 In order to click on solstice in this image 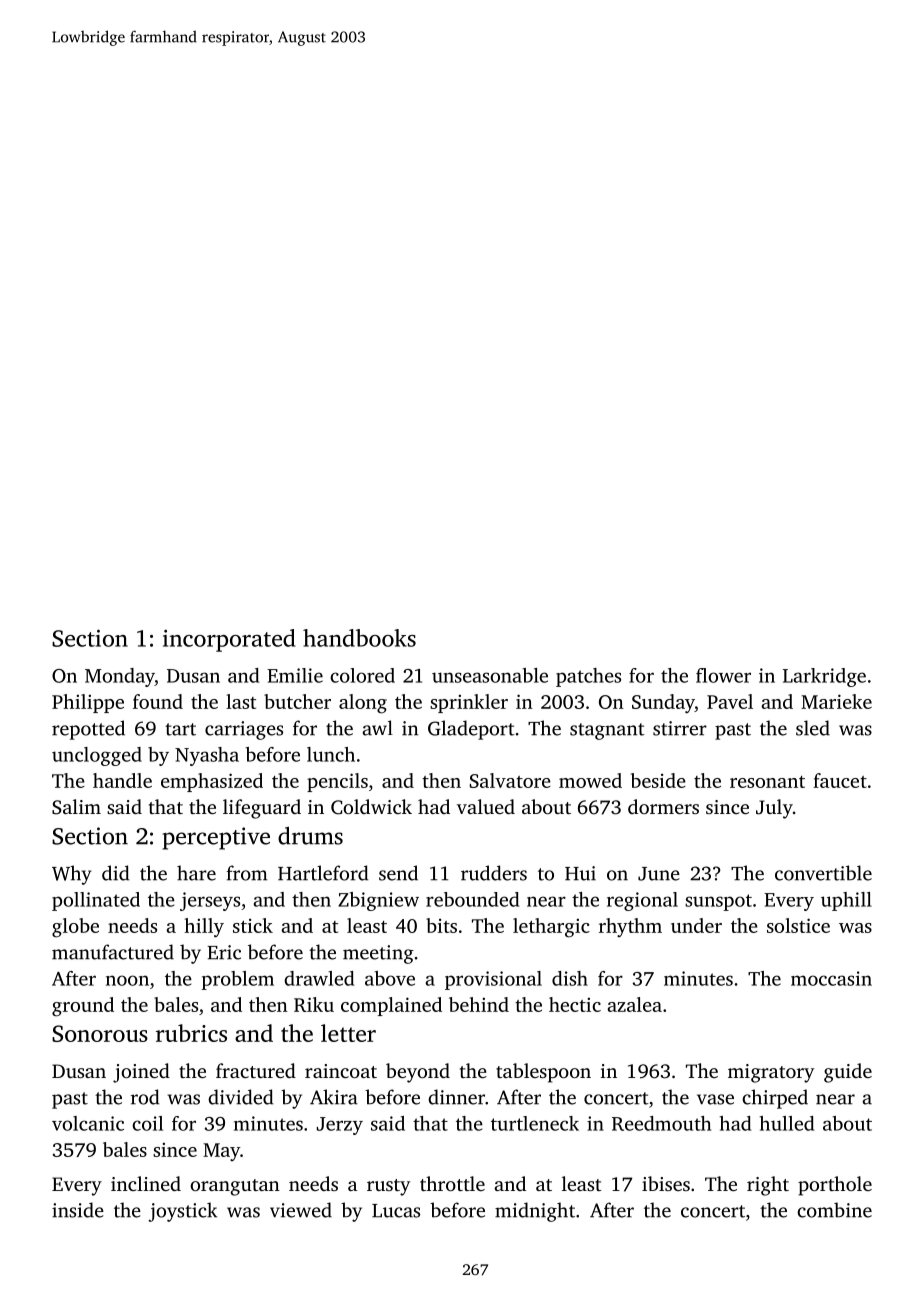, I will do `click(798, 925)`.
